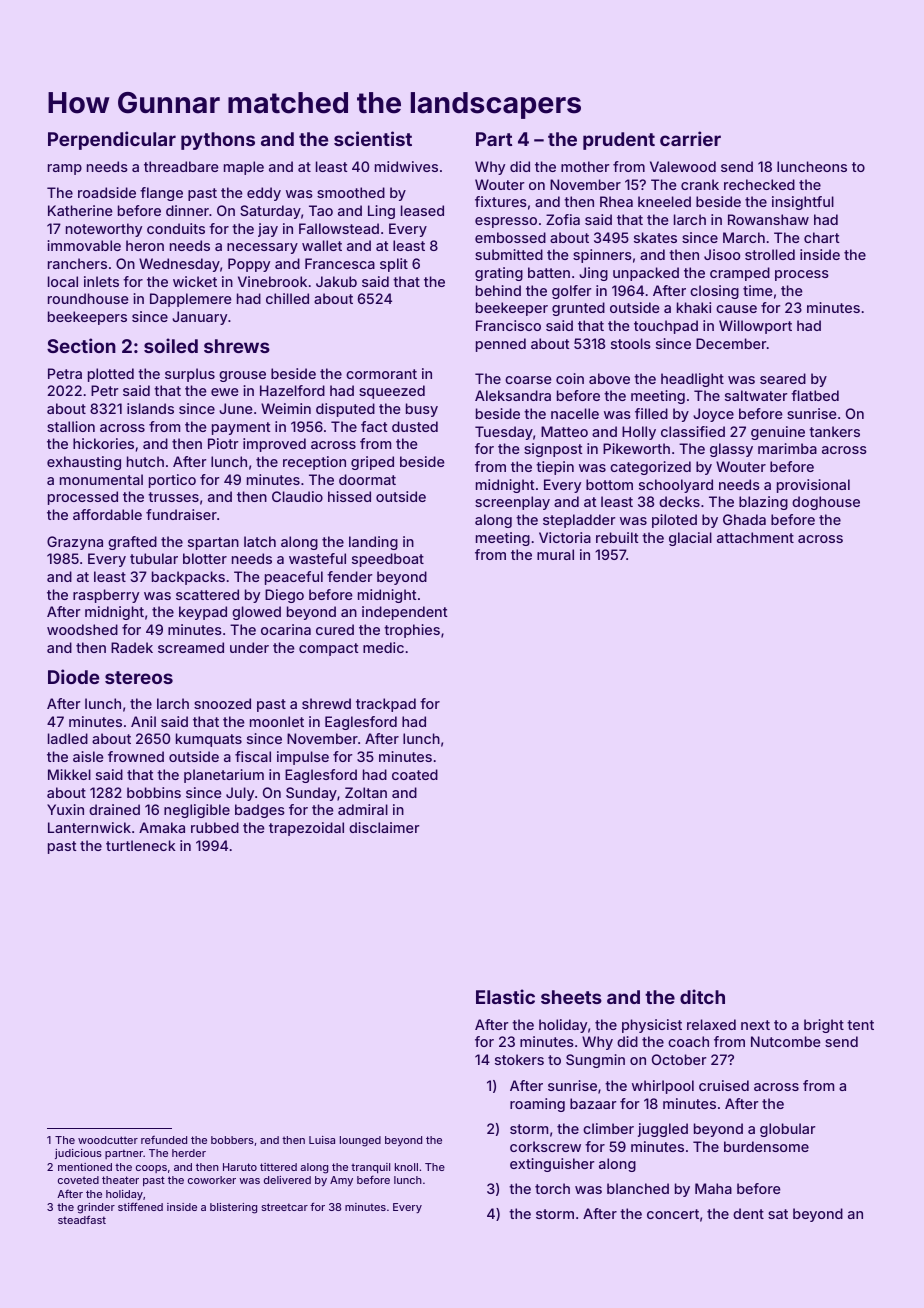 Image resolution: width=924 pixels, height=1308 pixels. I want to click on trackpad, so click(386, 705).
